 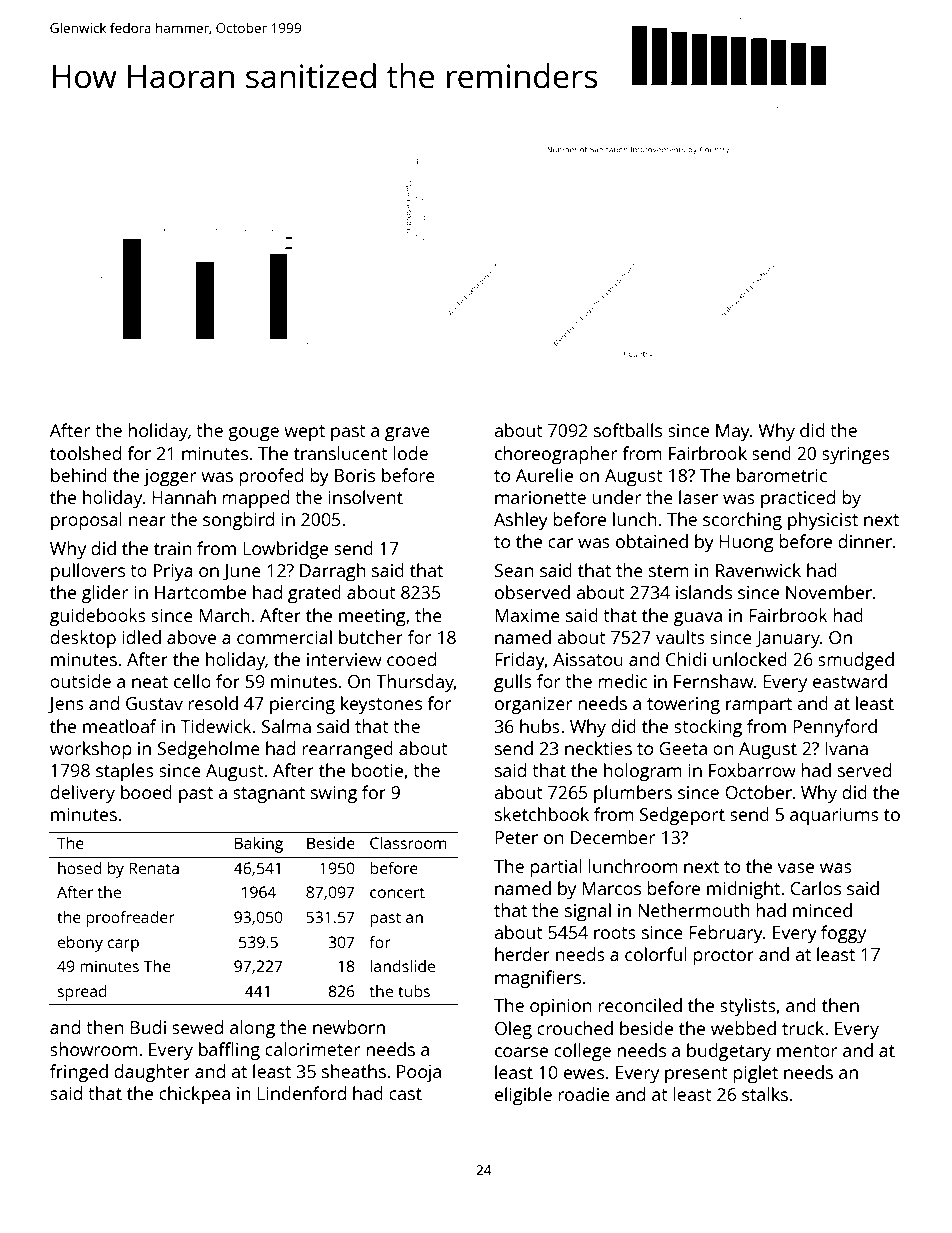 I want to click on Hannah, so click(x=184, y=497).
